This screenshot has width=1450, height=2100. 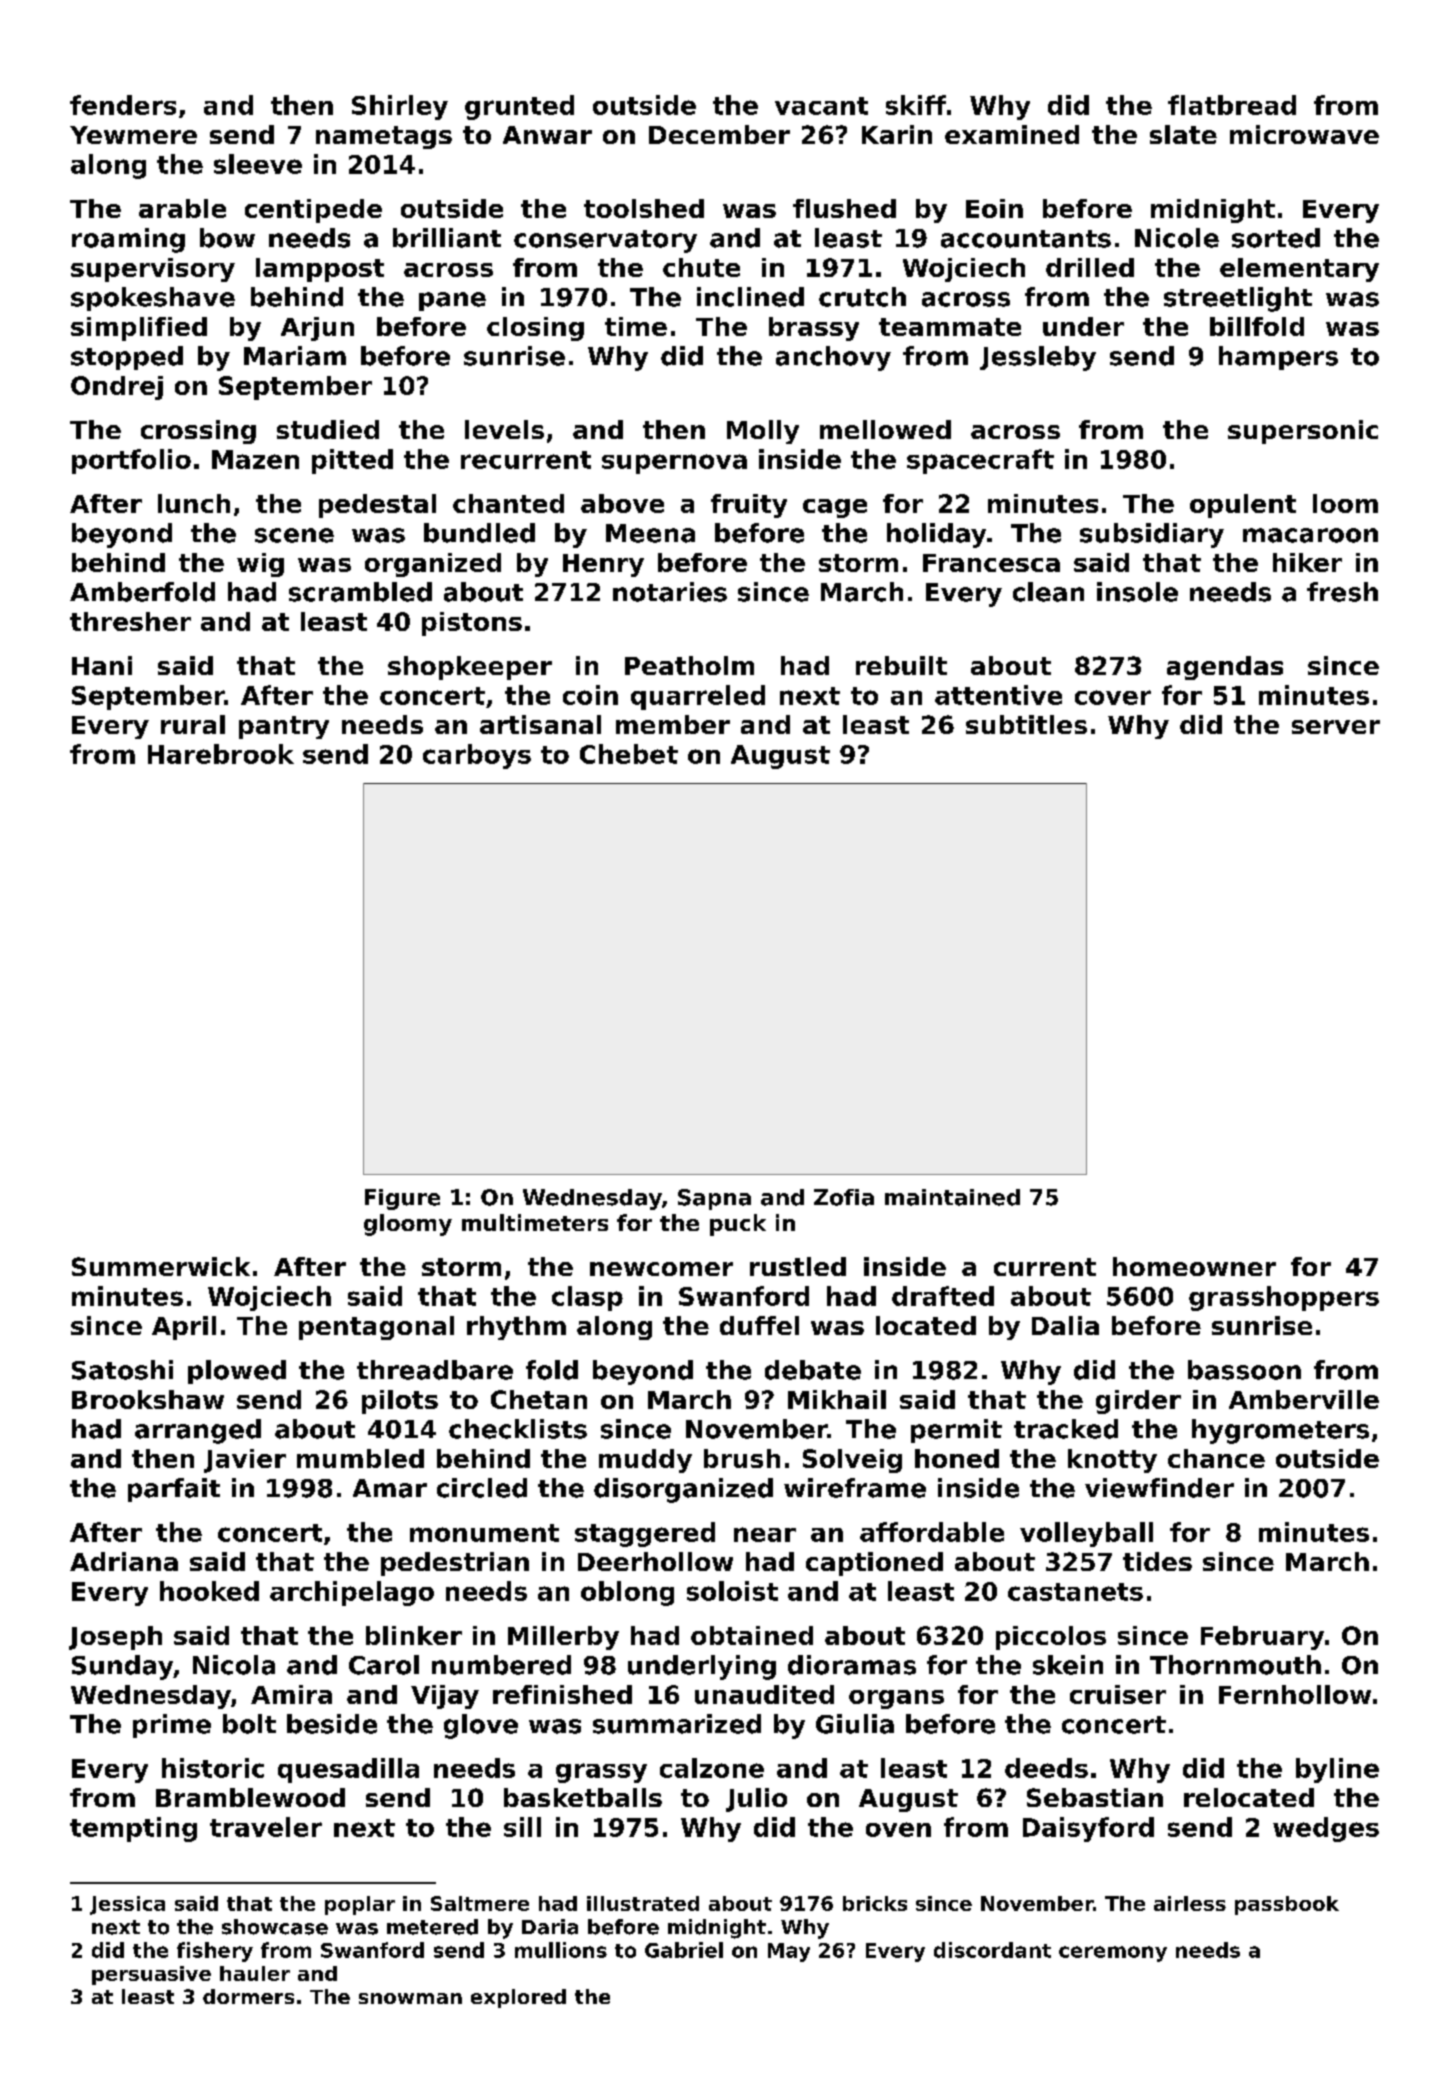 What do you see at coordinates (519, 107) in the screenshot?
I see `grunted` at bounding box center [519, 107].
